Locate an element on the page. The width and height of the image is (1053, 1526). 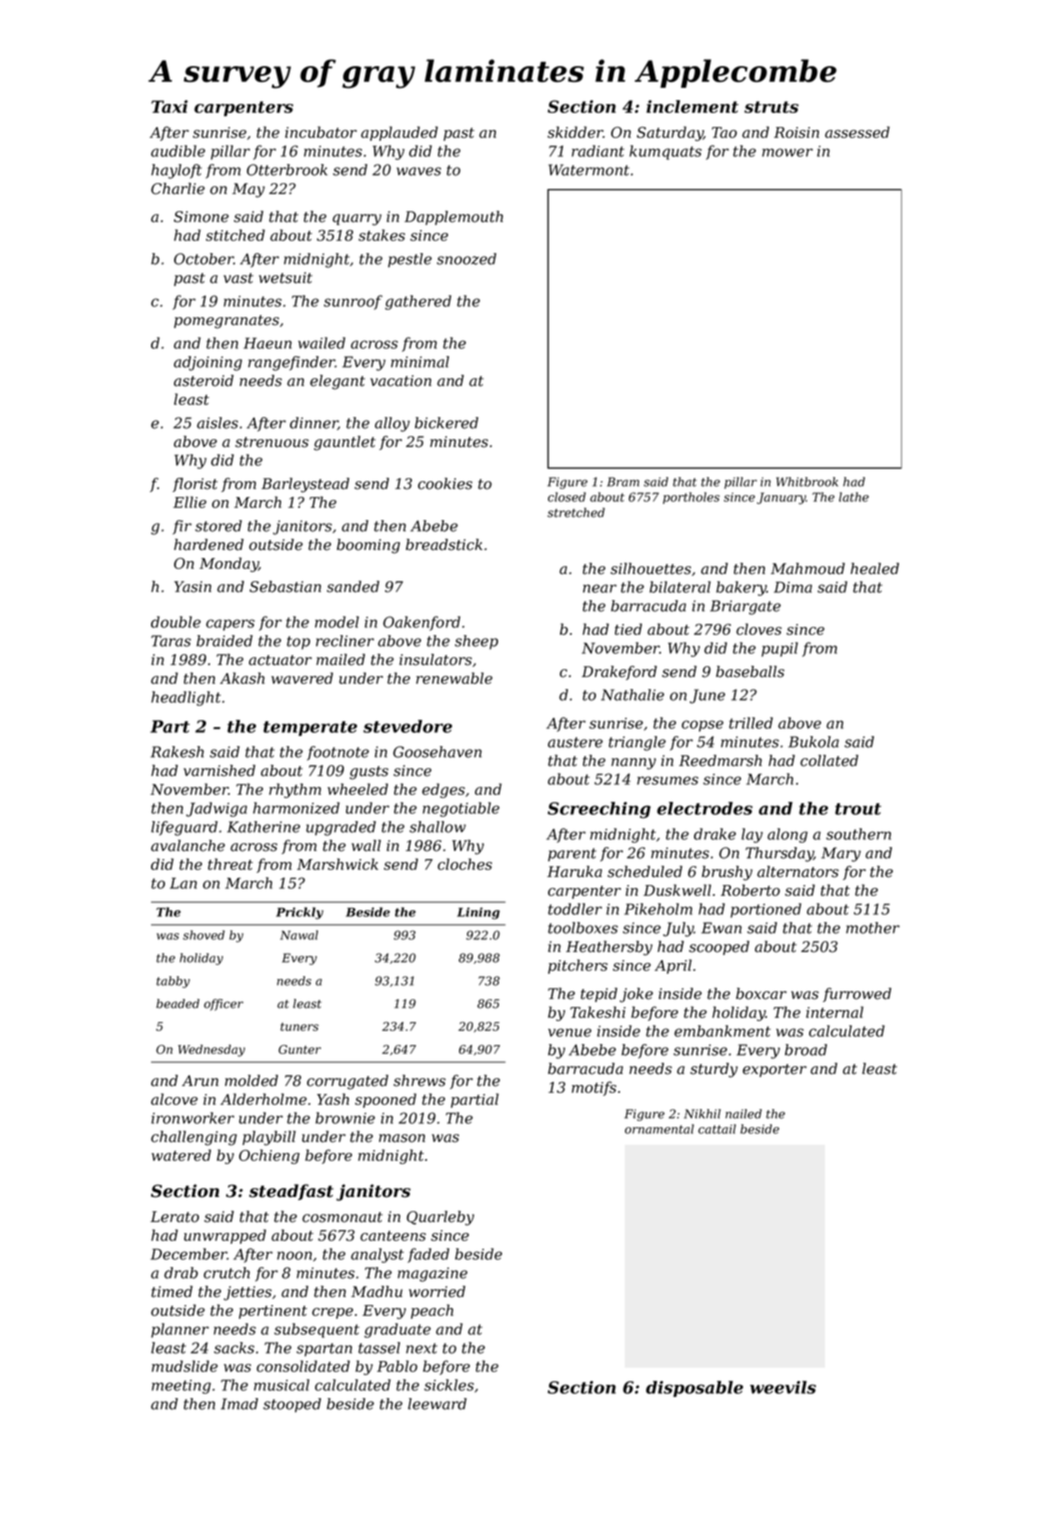
insulators is located at coordinates (435, 660).
